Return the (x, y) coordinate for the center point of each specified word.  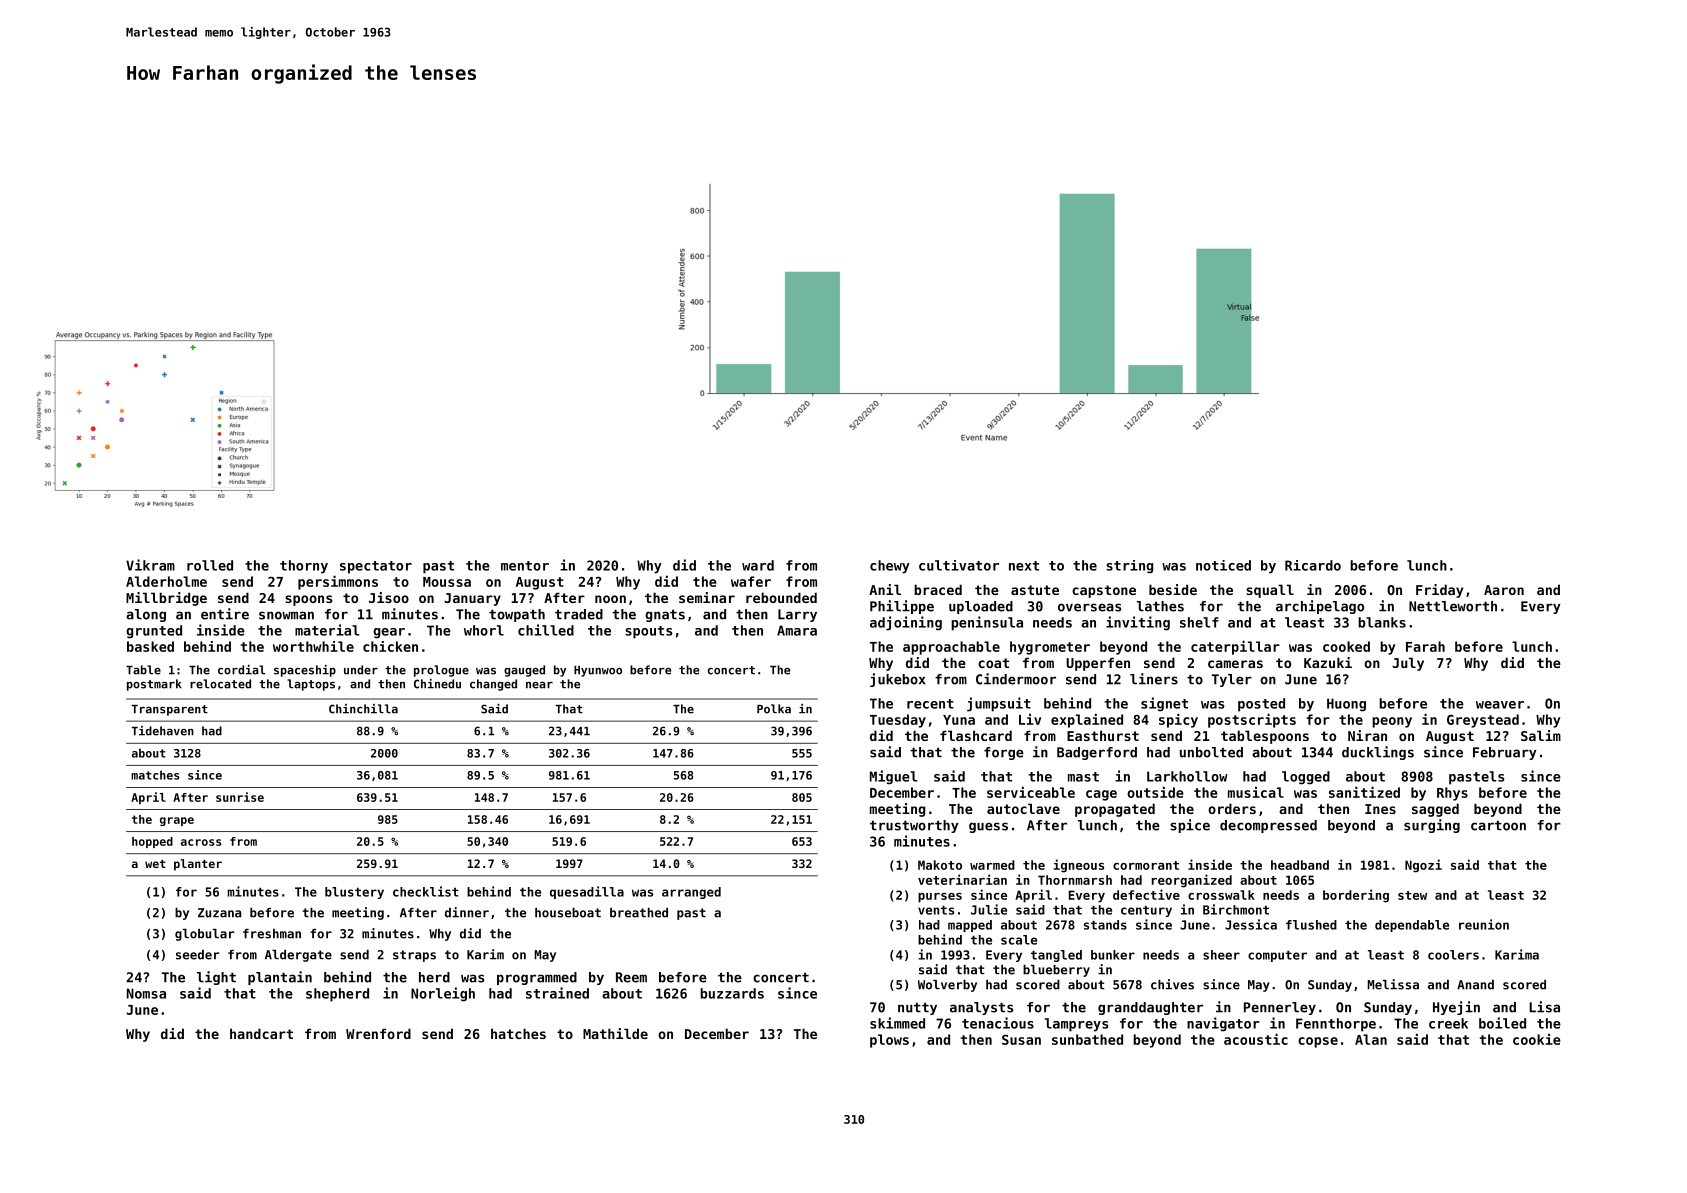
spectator (376, 567)
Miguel (893, 777)
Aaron (1504, 590)
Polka (774, 709)
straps (414, 956)
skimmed (897, 1023)
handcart (261, 1033)
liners (1154, 679)
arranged (691, 893)
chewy (890, 567)
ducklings (1378, 753)
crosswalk (1221, 895)
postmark (154, 685)
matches (155, 775)
